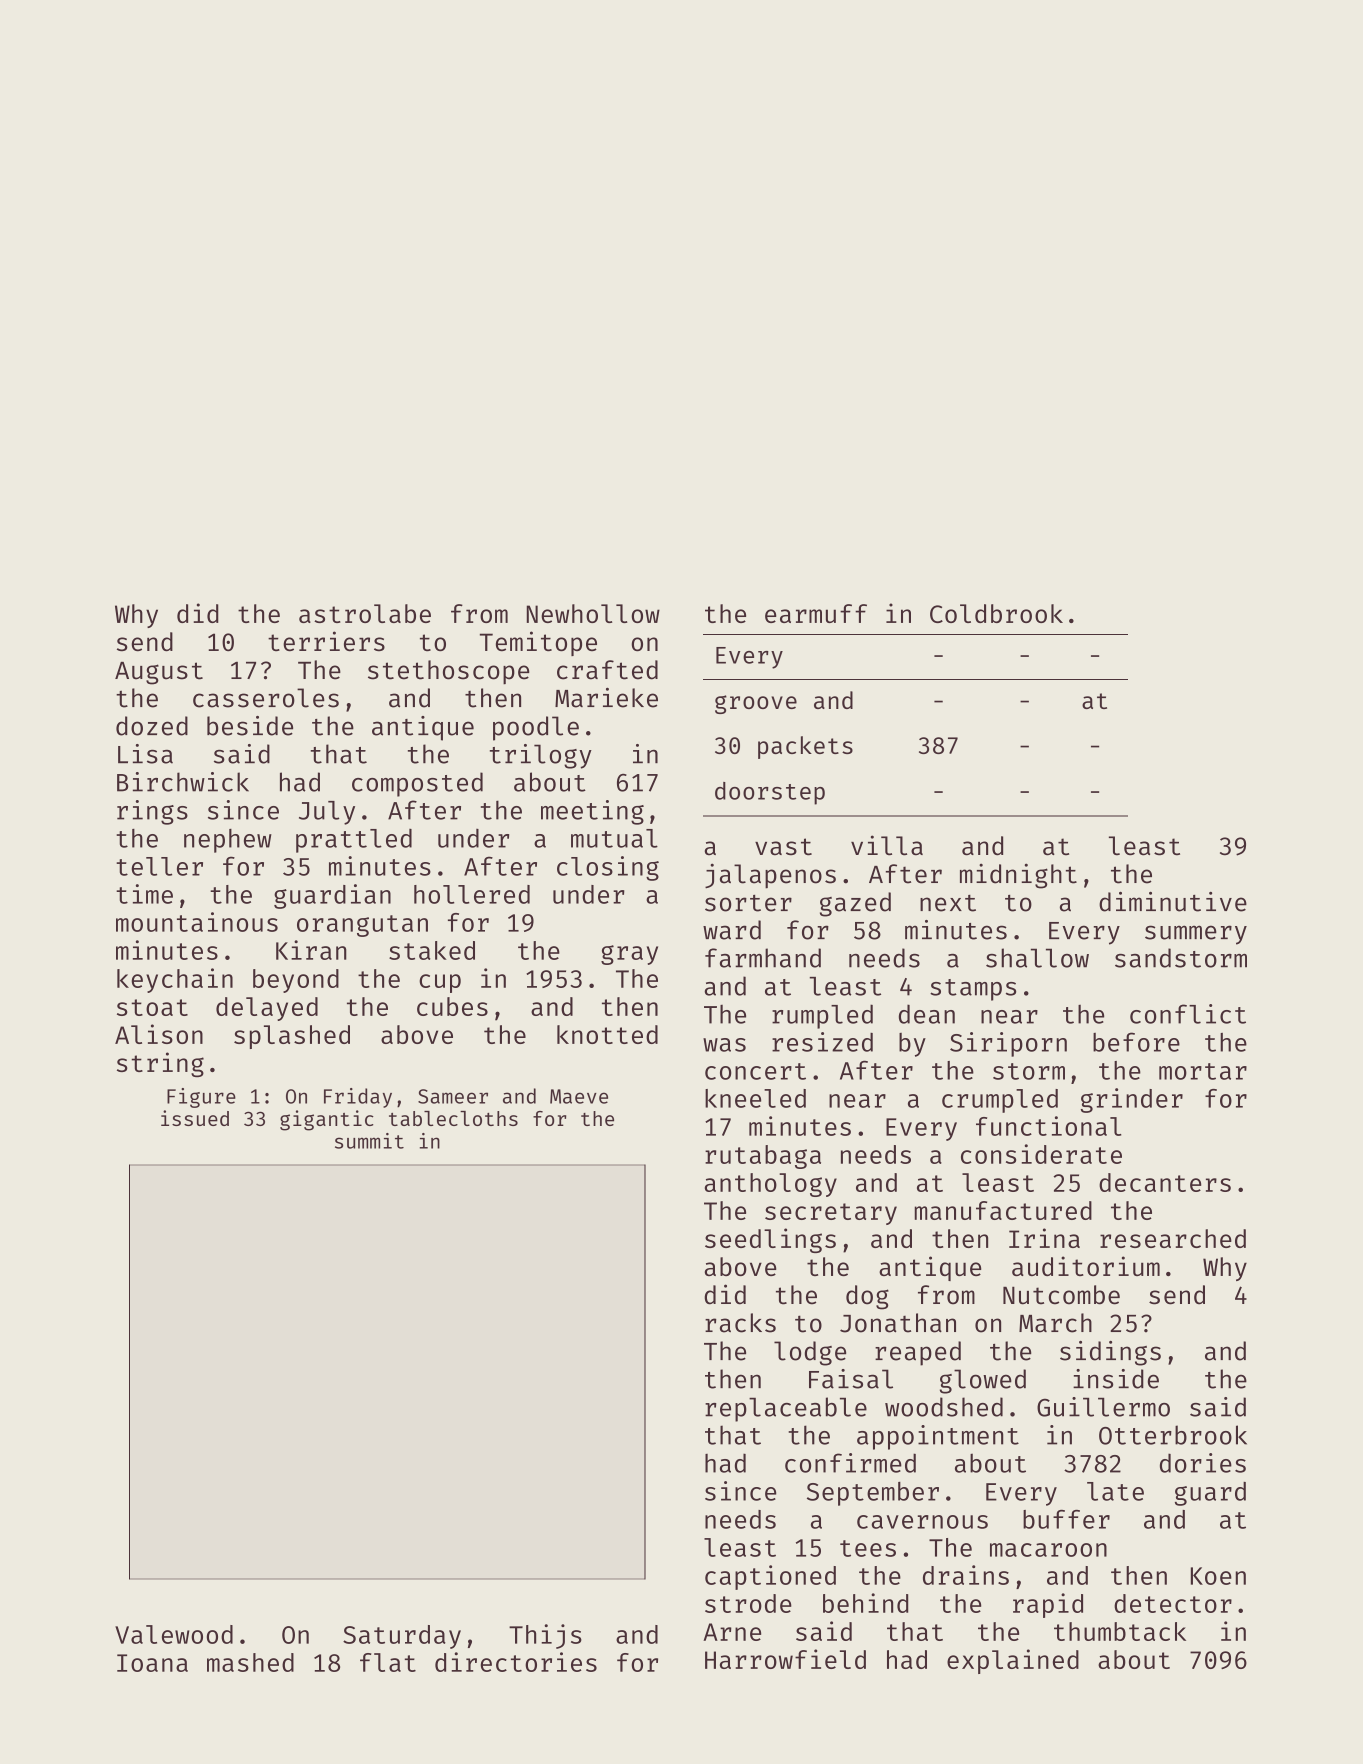  What do you see at coordinates (593, 613) in the screenshot?
I see `Newhollow` at bounding box center [593, 613].
